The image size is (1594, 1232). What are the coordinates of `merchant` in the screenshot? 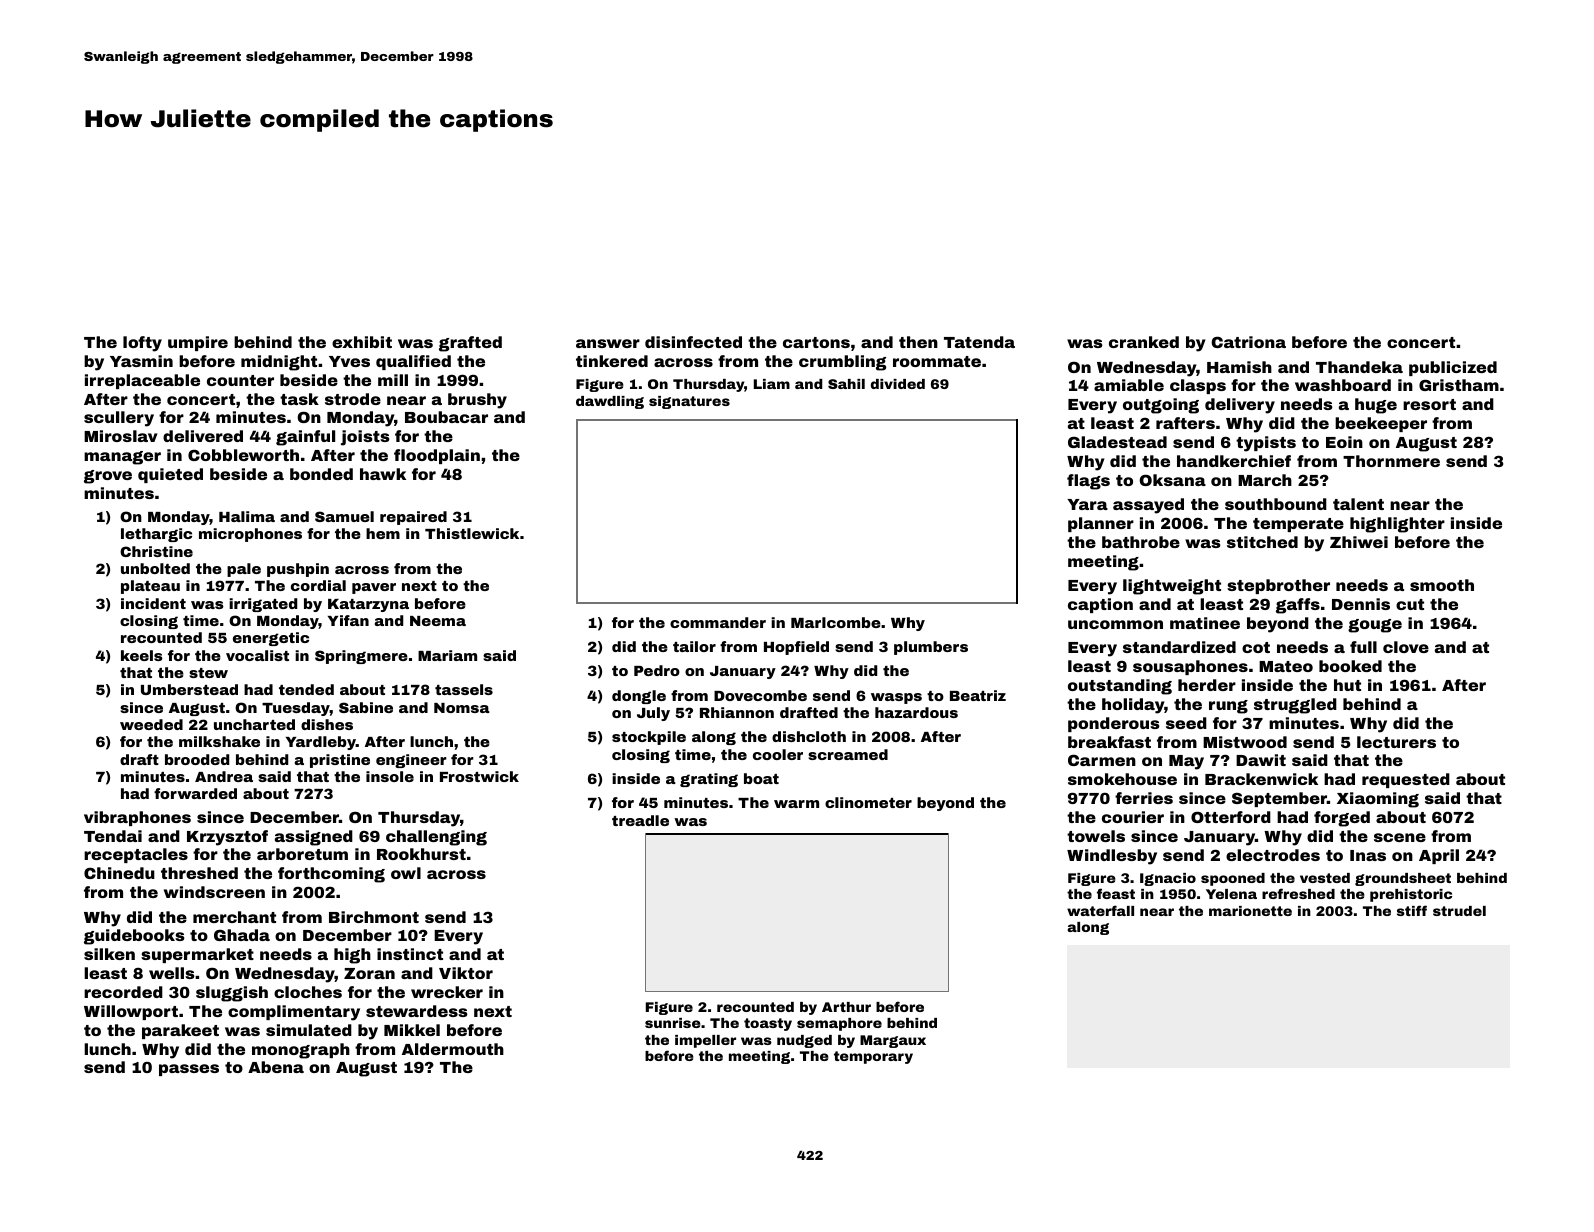 It's located at (234, 917).
